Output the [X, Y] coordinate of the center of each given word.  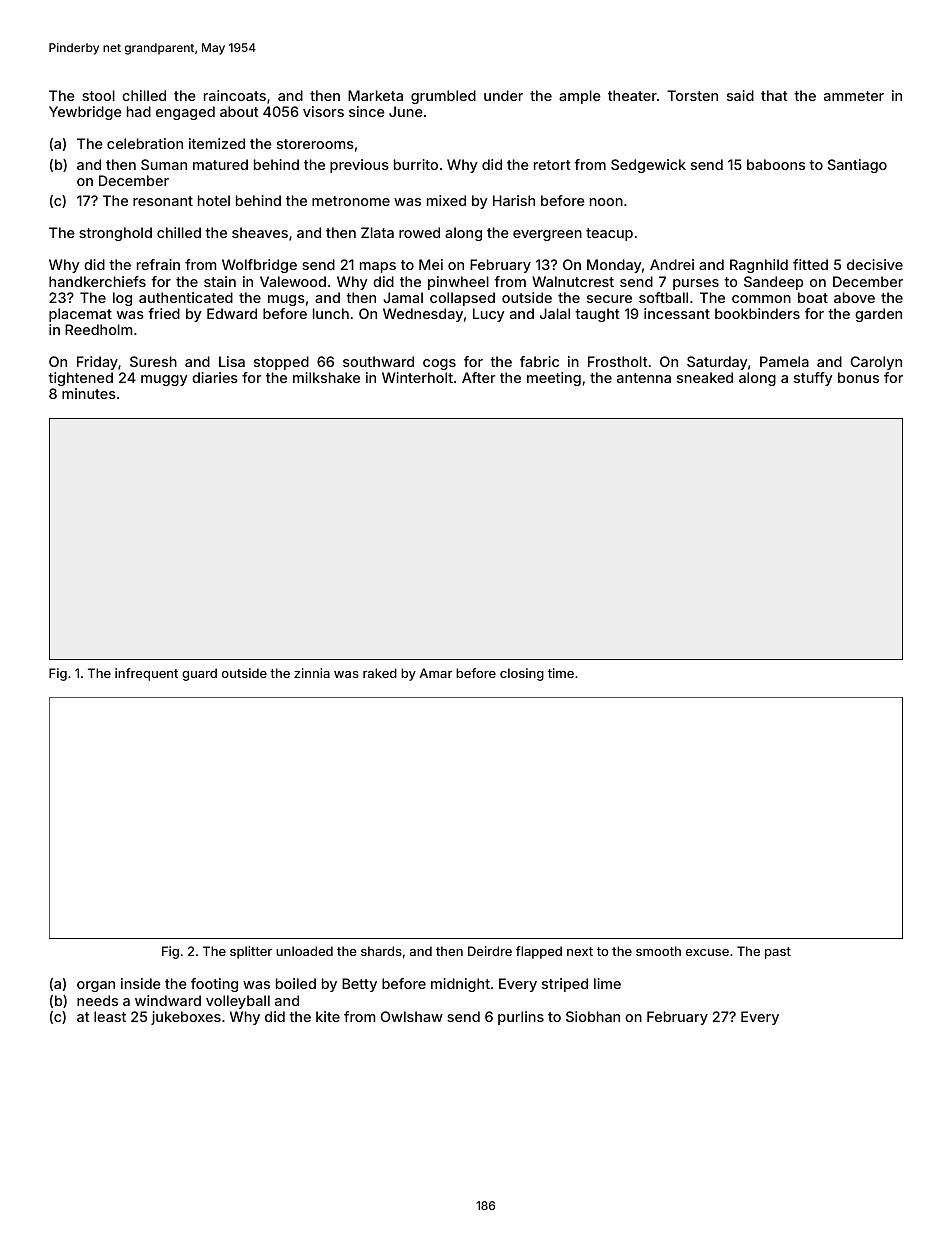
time [561, 673]
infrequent [146, 674]
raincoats [235, 95]
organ [96, 986]
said [740, 95]
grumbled [443, 97]
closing [522, 674]
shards [381, 951]
